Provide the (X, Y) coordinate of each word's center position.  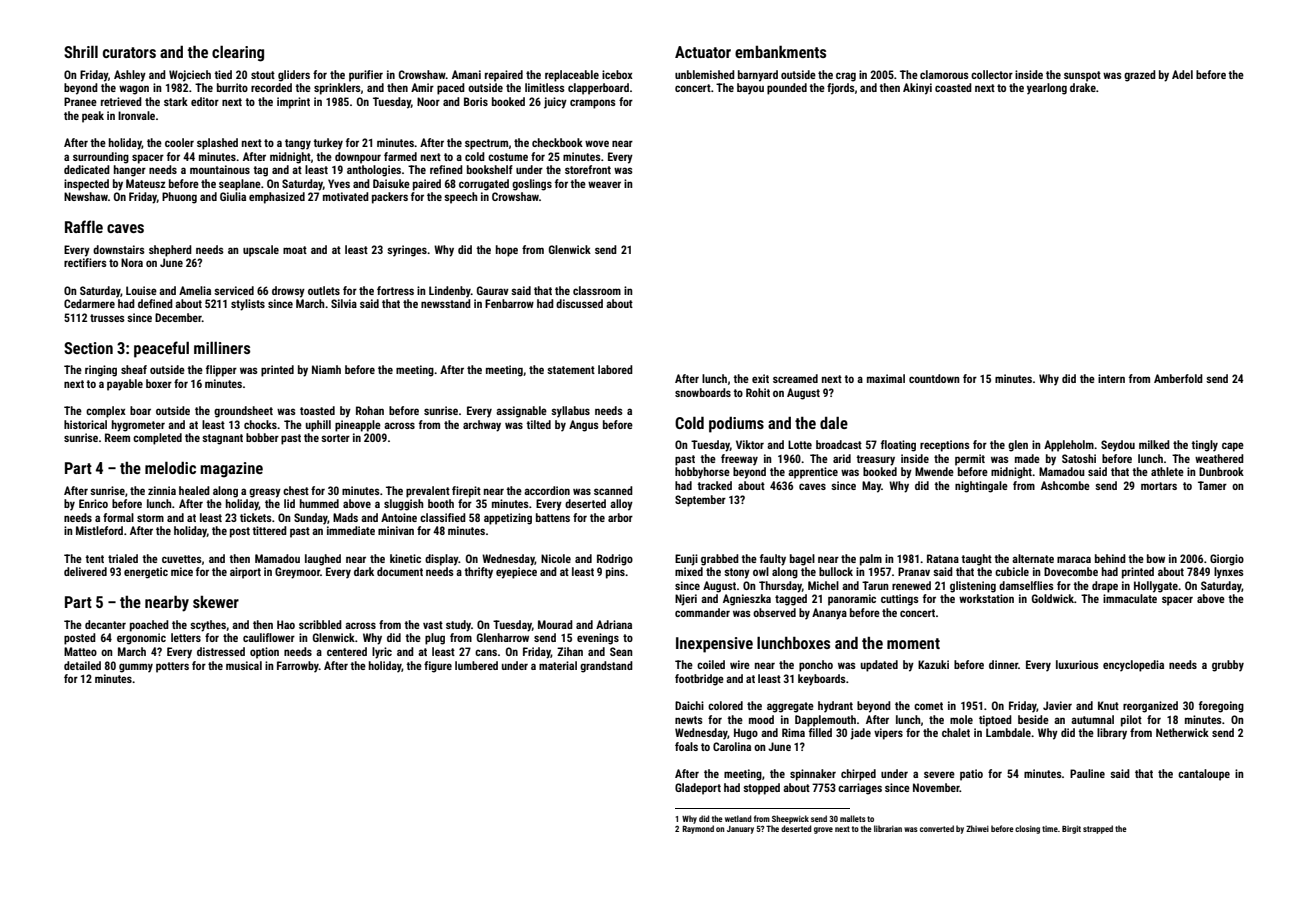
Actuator (703, 52)
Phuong (179, 198)
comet (928, 706)
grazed (1140, 76)
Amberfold (1178, 378)
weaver (604, 184)
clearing (238, 54)
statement (571, 370)
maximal (886, 378)
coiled (711, 664)
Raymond (698, 829)
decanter (105, 624)
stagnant (222, 439)
